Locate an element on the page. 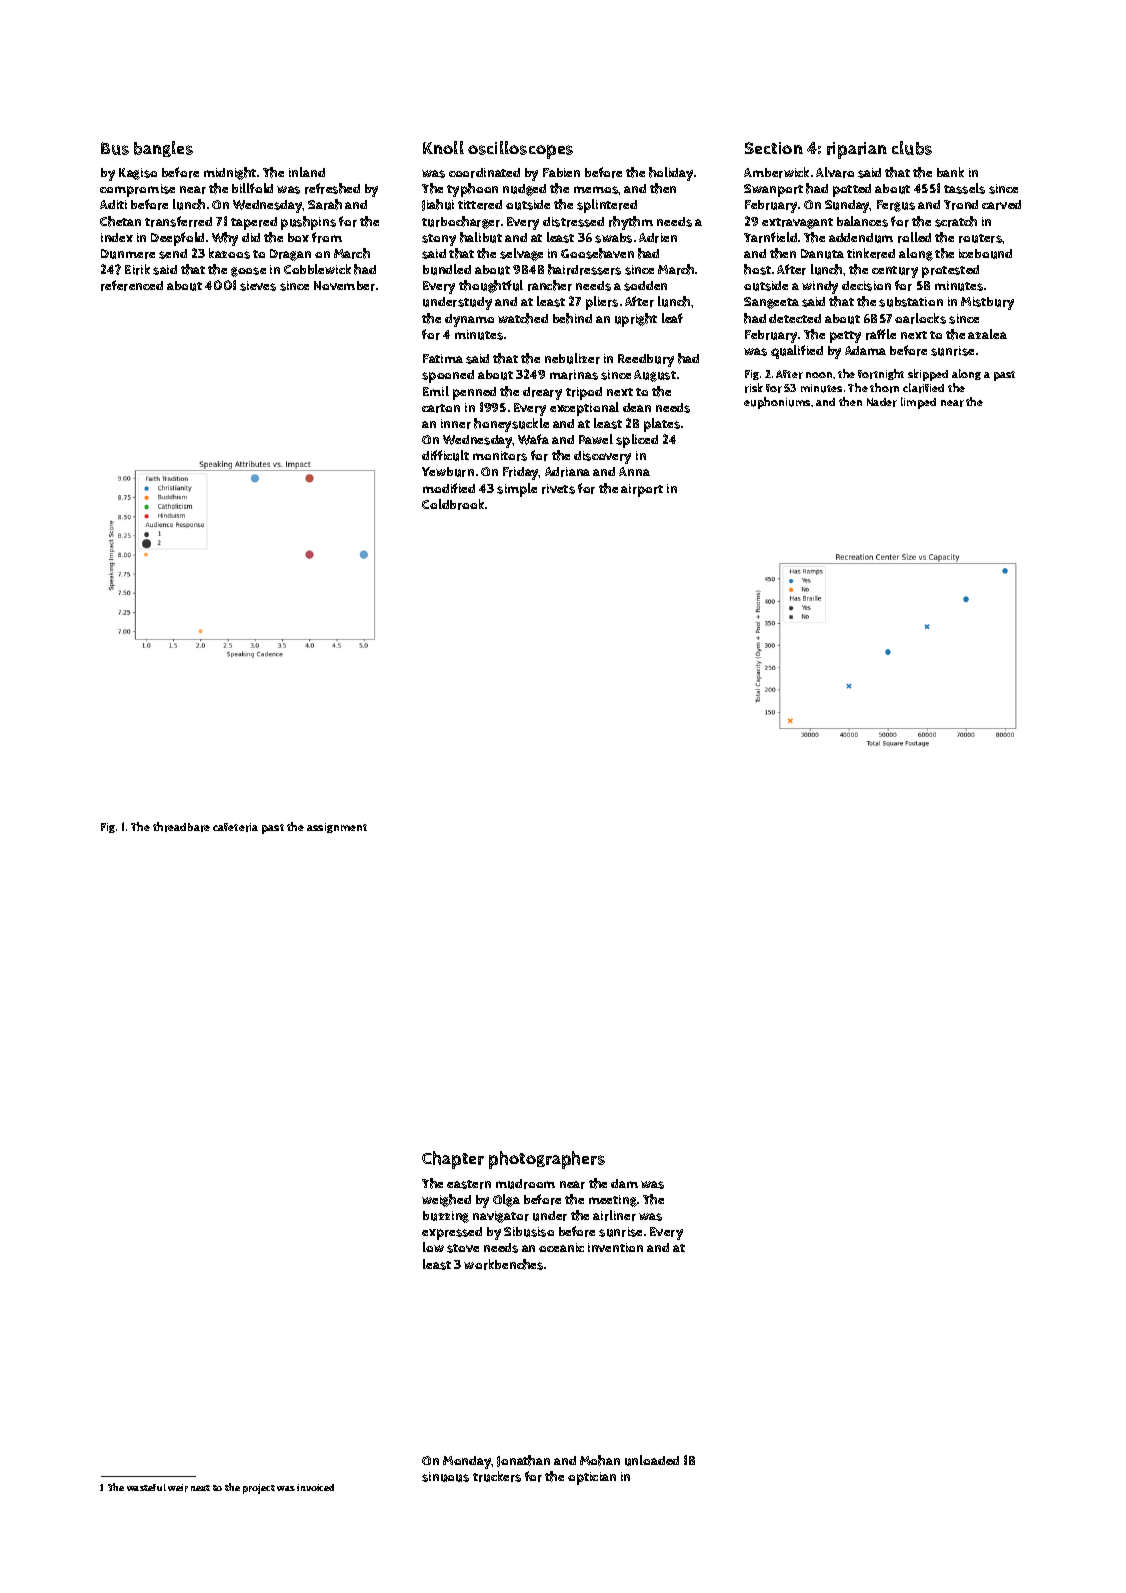  invoiced is located at coordinates (315, 1487).
